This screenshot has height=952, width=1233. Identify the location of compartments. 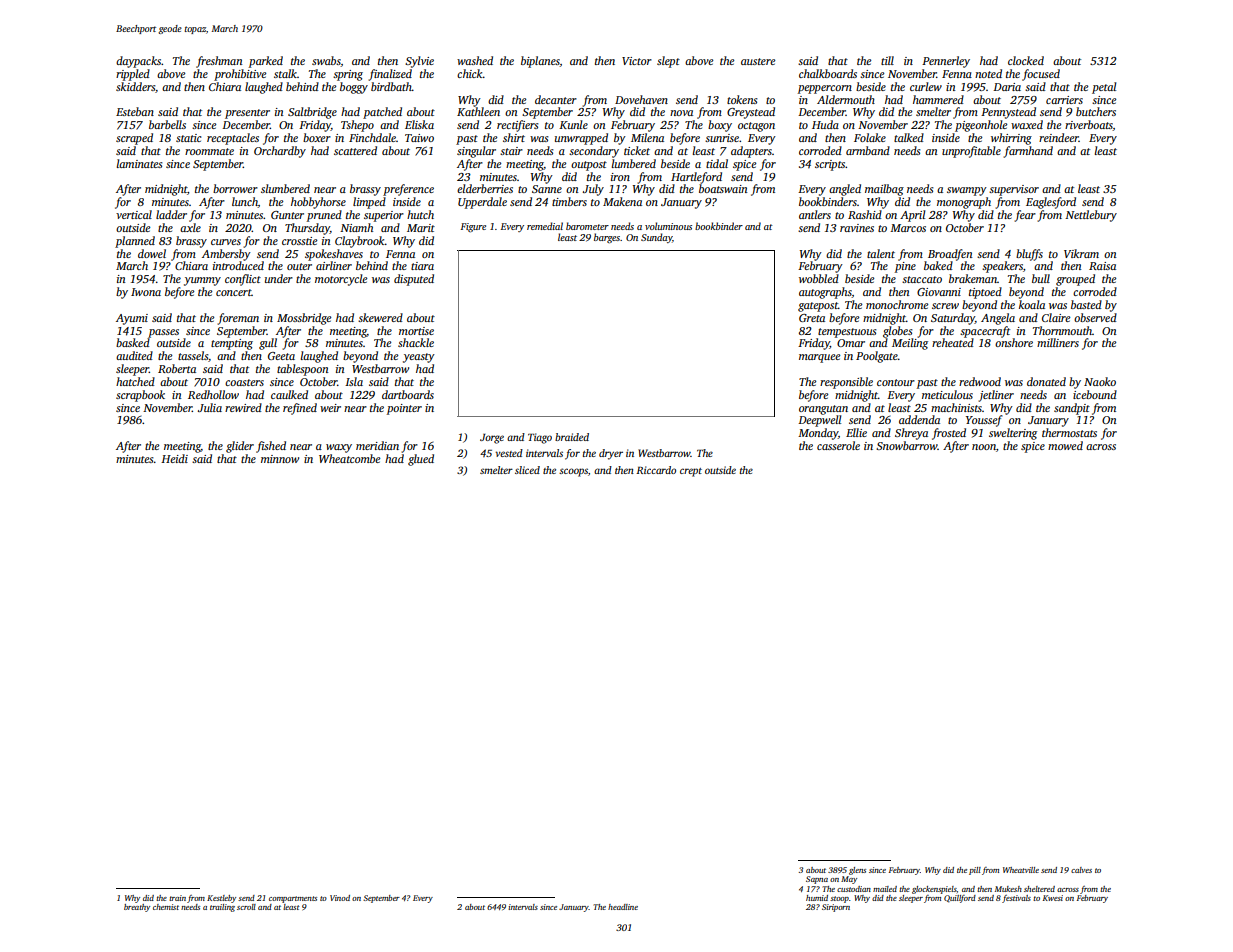
(293, 899).
